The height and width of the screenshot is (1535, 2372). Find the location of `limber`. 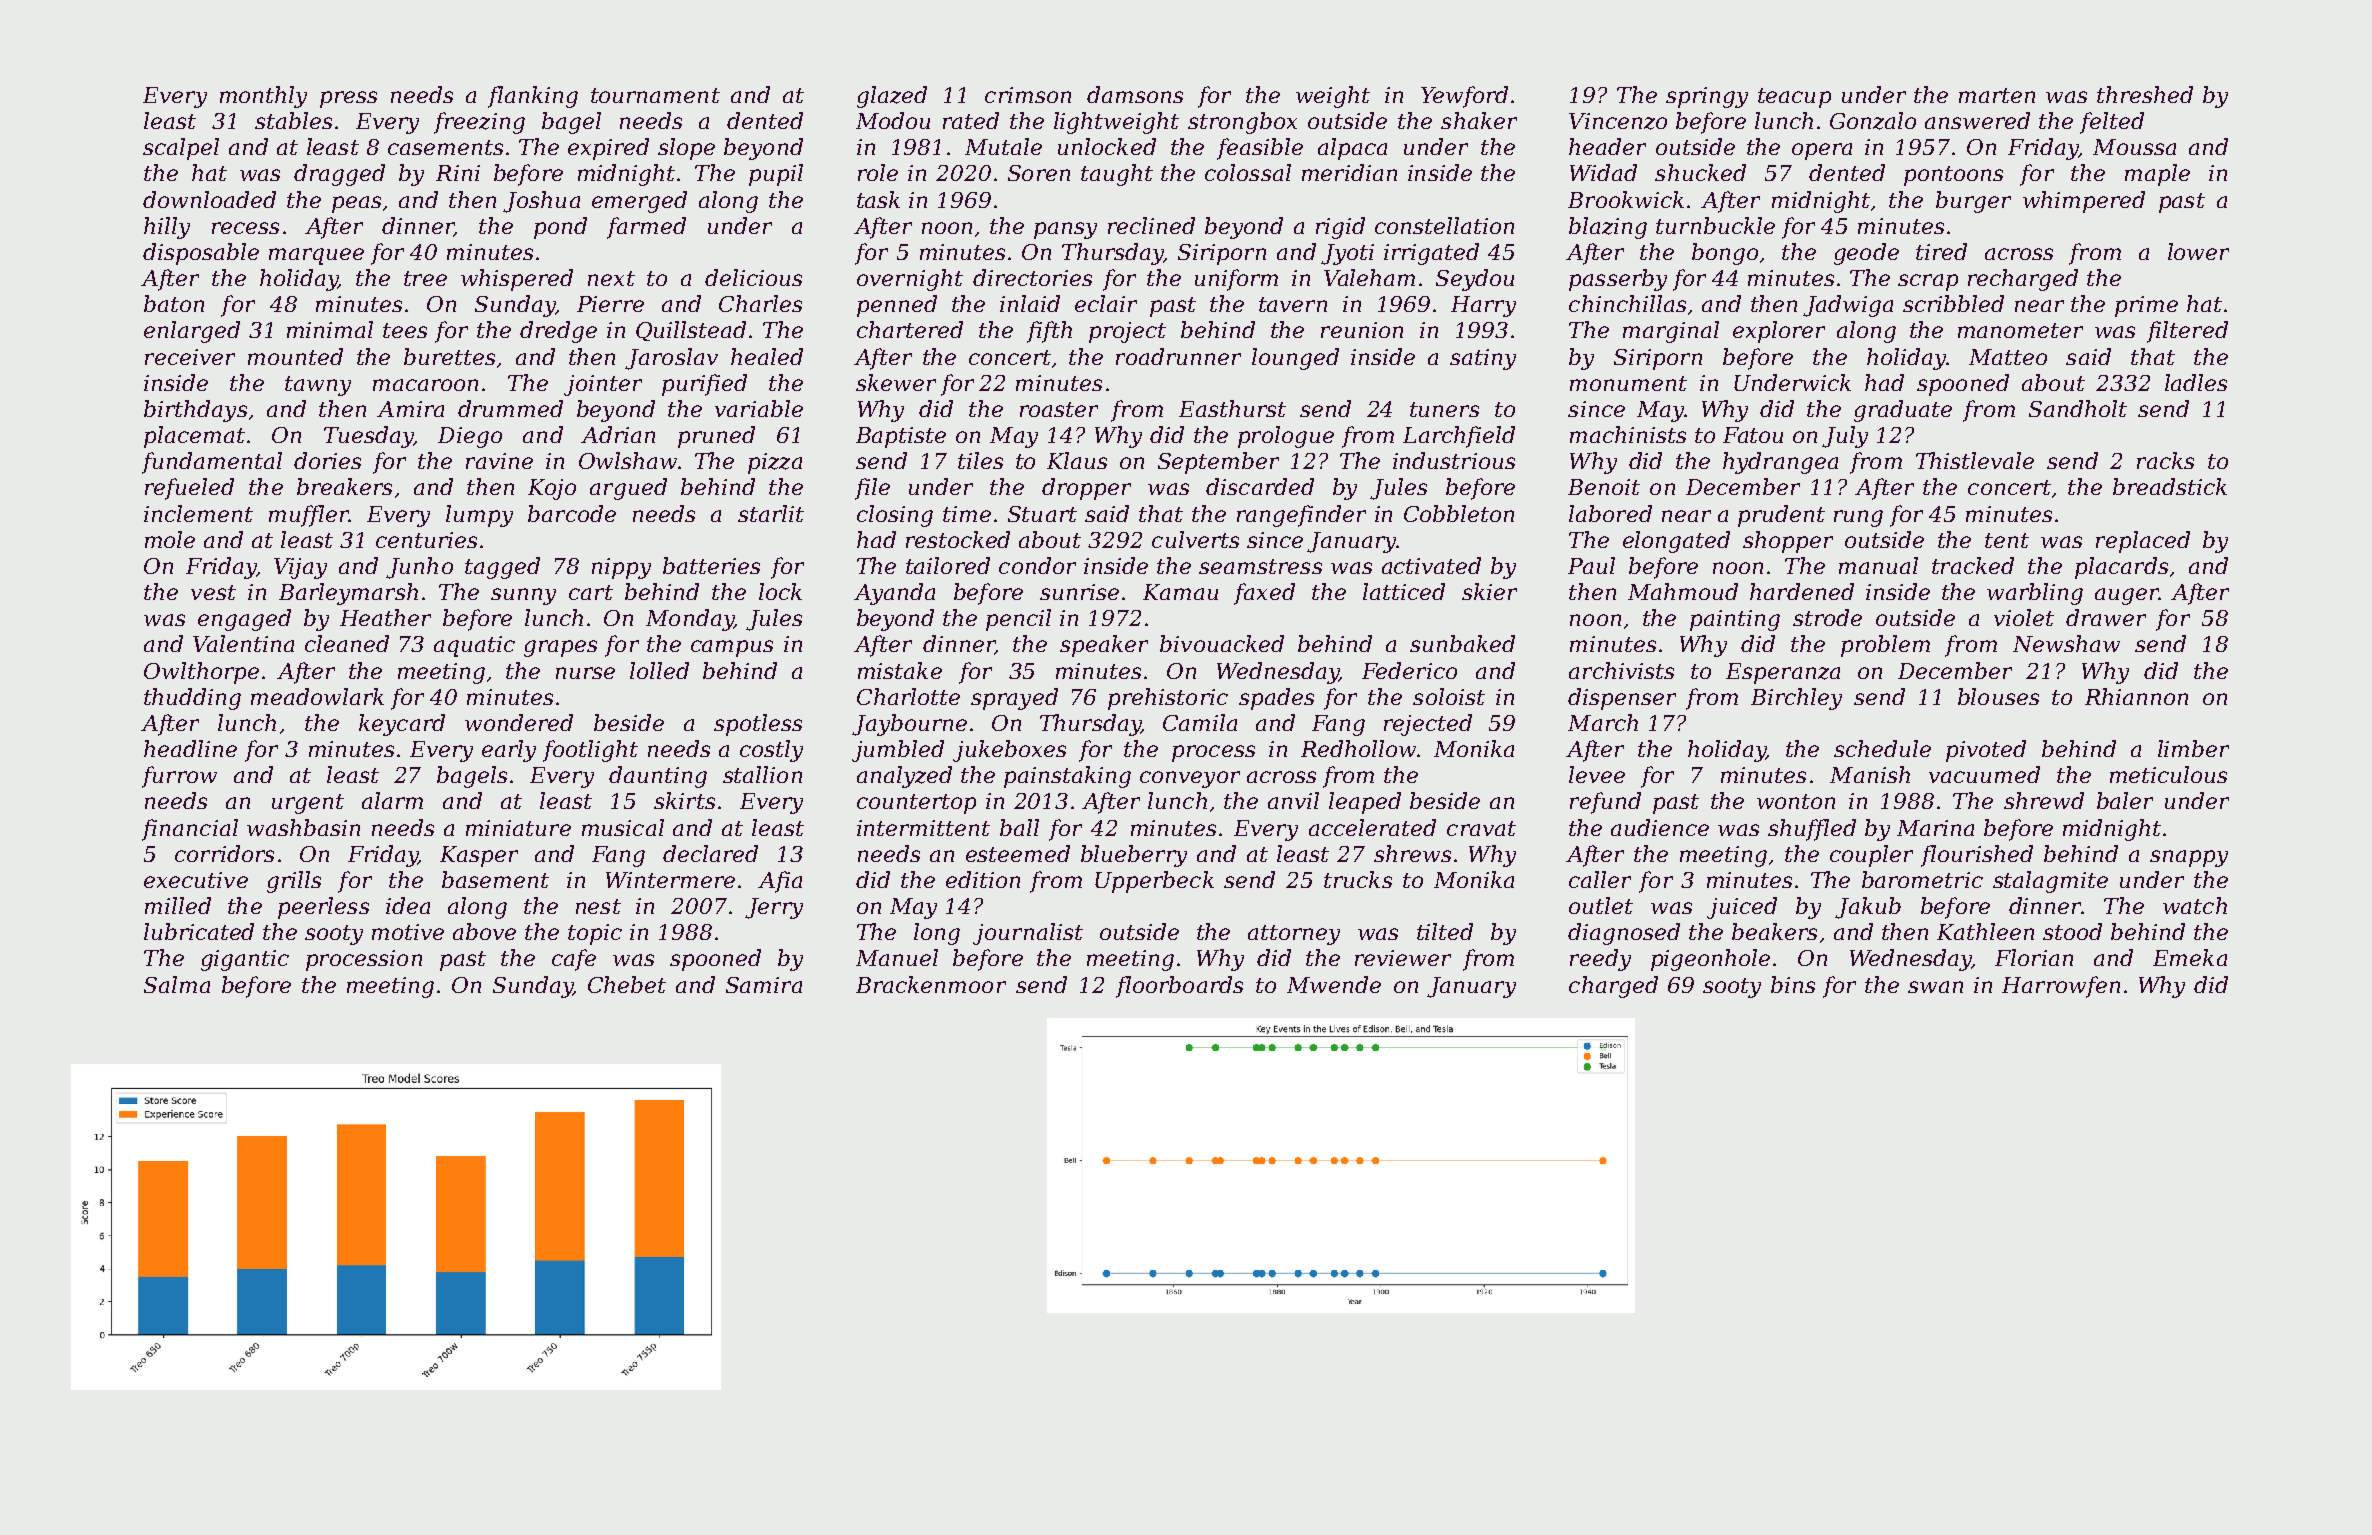

limber is located at coordinates (2193, 748).
